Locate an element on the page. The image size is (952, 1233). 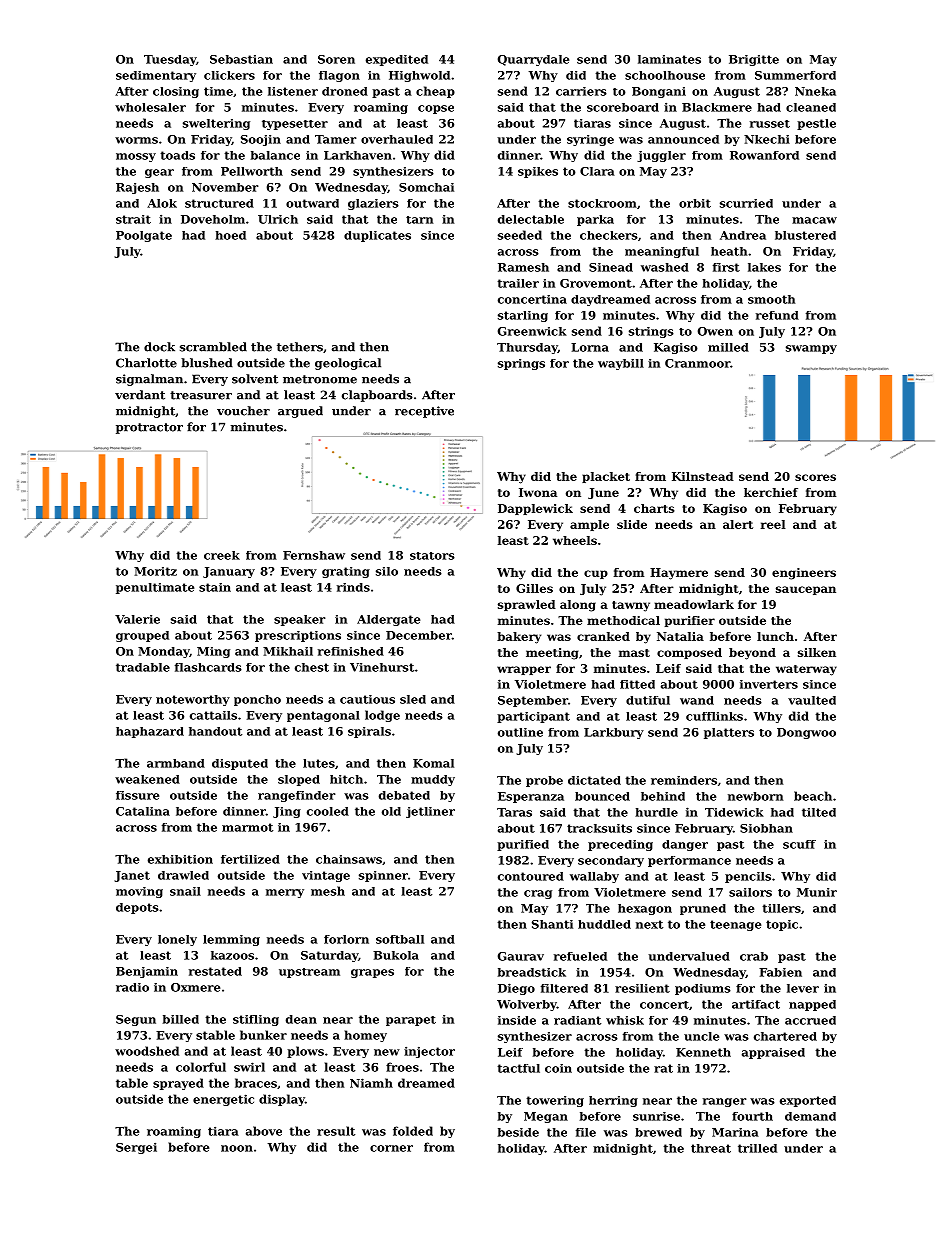
chest is located at coordinates (312, 667).
